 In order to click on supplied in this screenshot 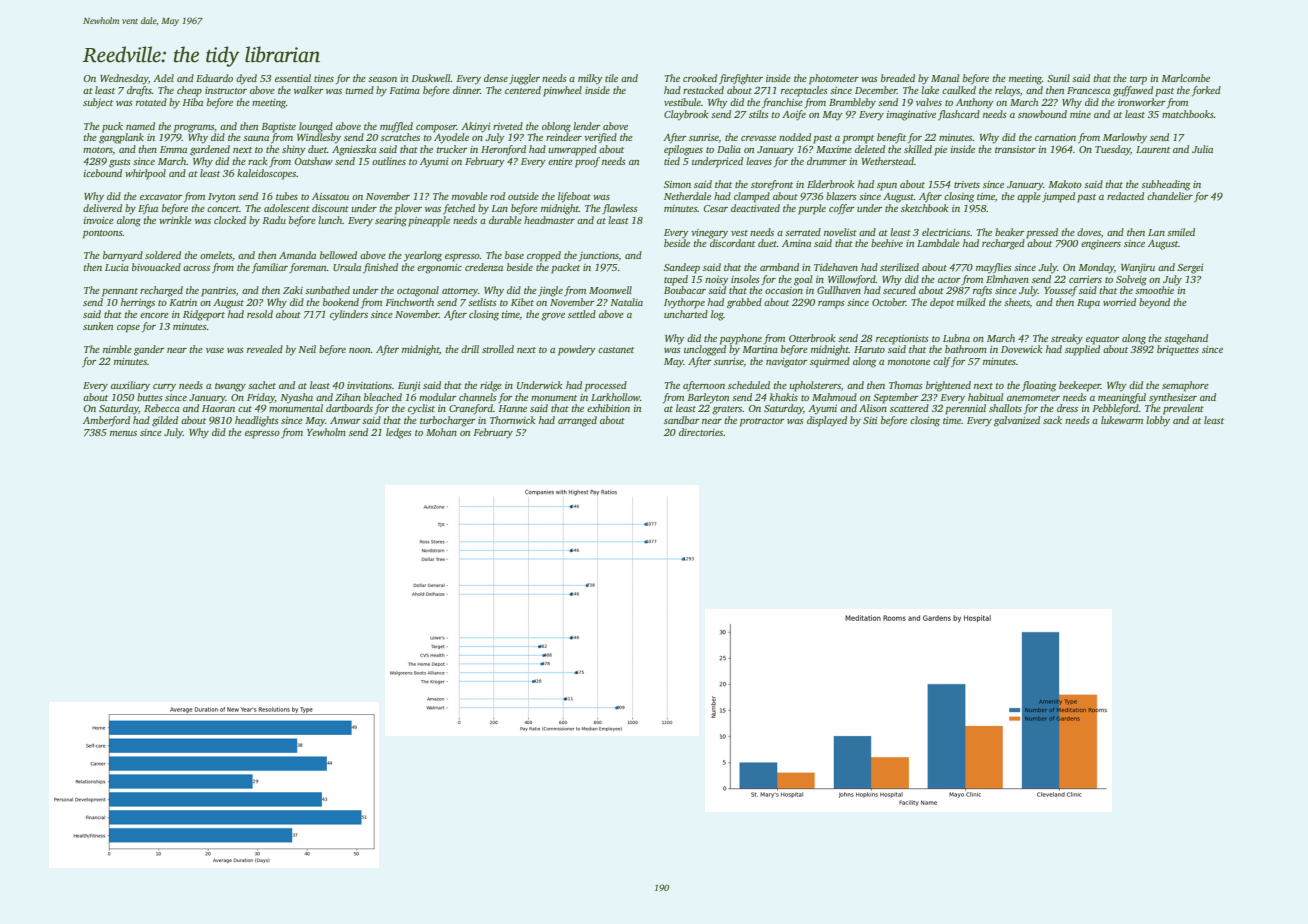, I will do `click(1082, 350)`.
